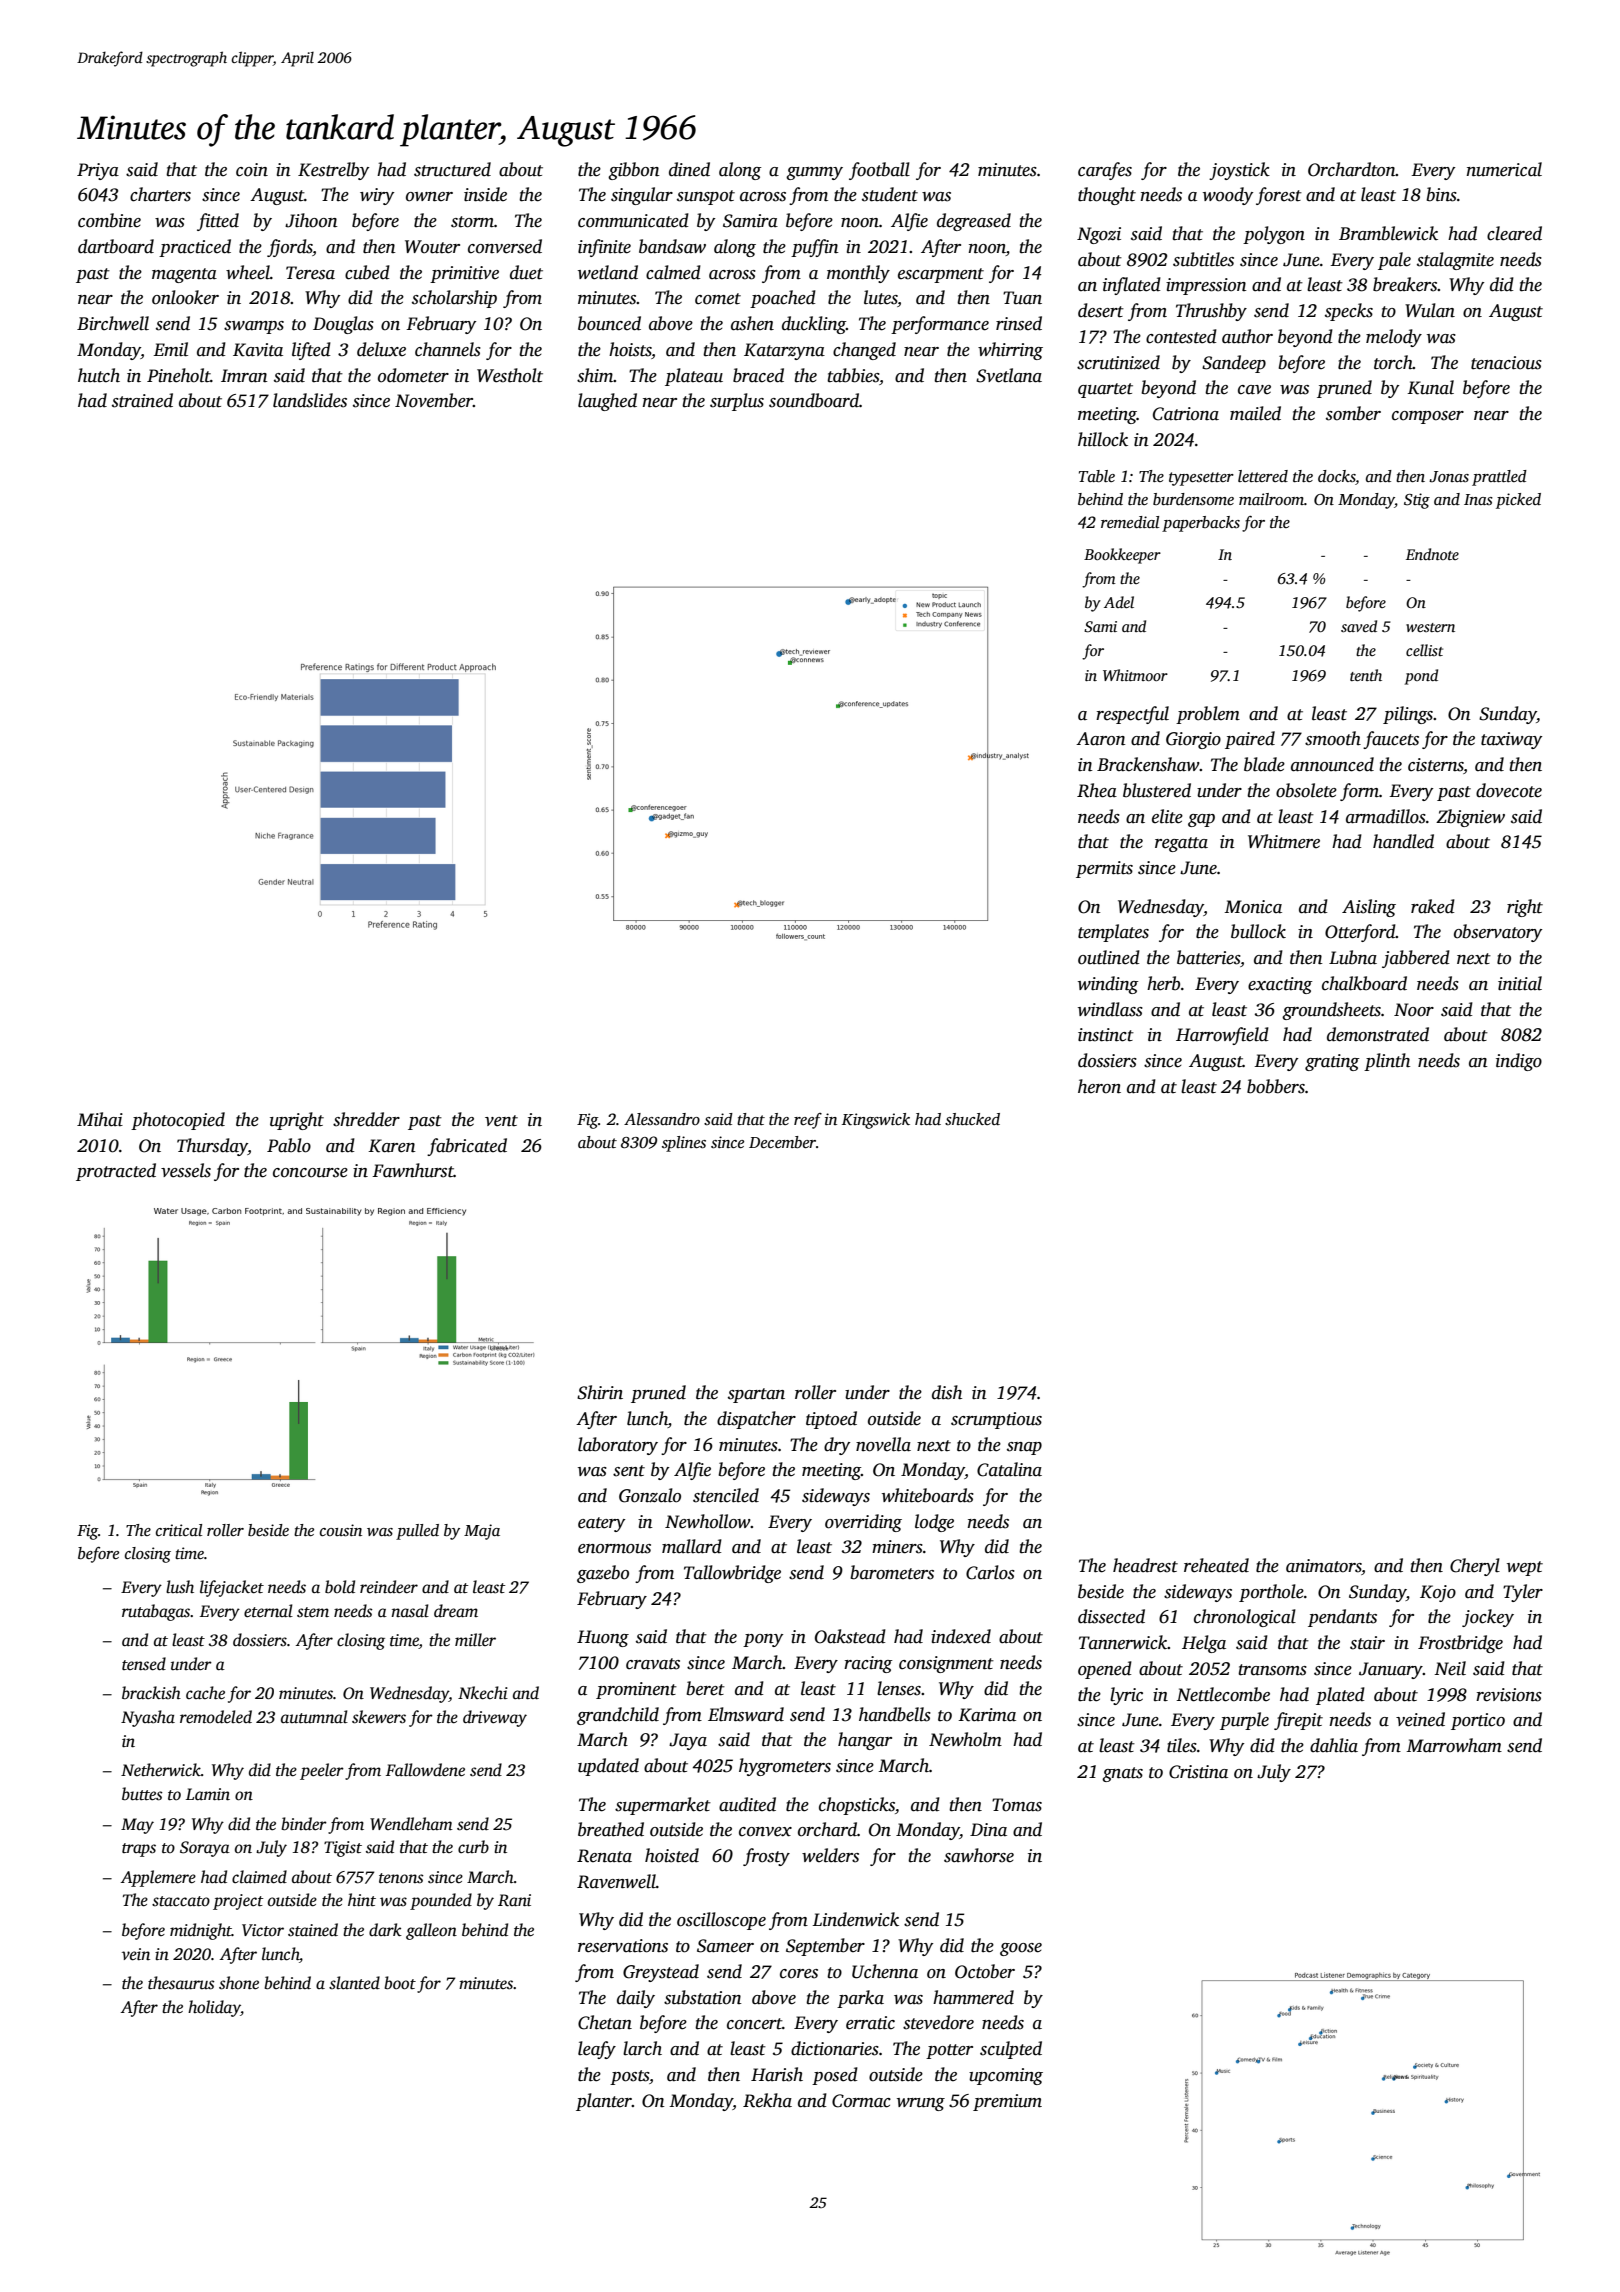  I want to click on holiday, so click(214, 2008).
